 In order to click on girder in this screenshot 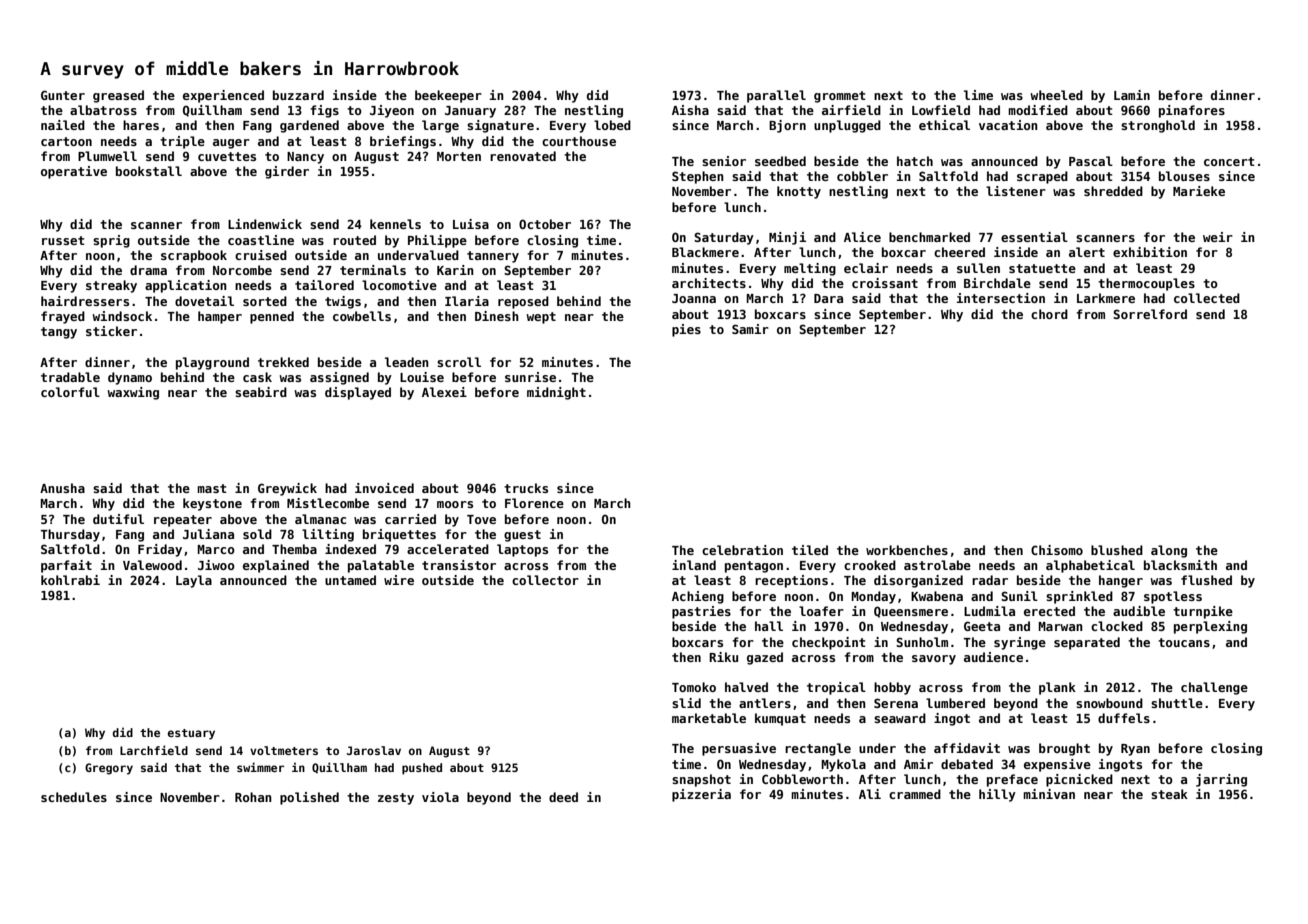, I will do `click(287, 172)`.
